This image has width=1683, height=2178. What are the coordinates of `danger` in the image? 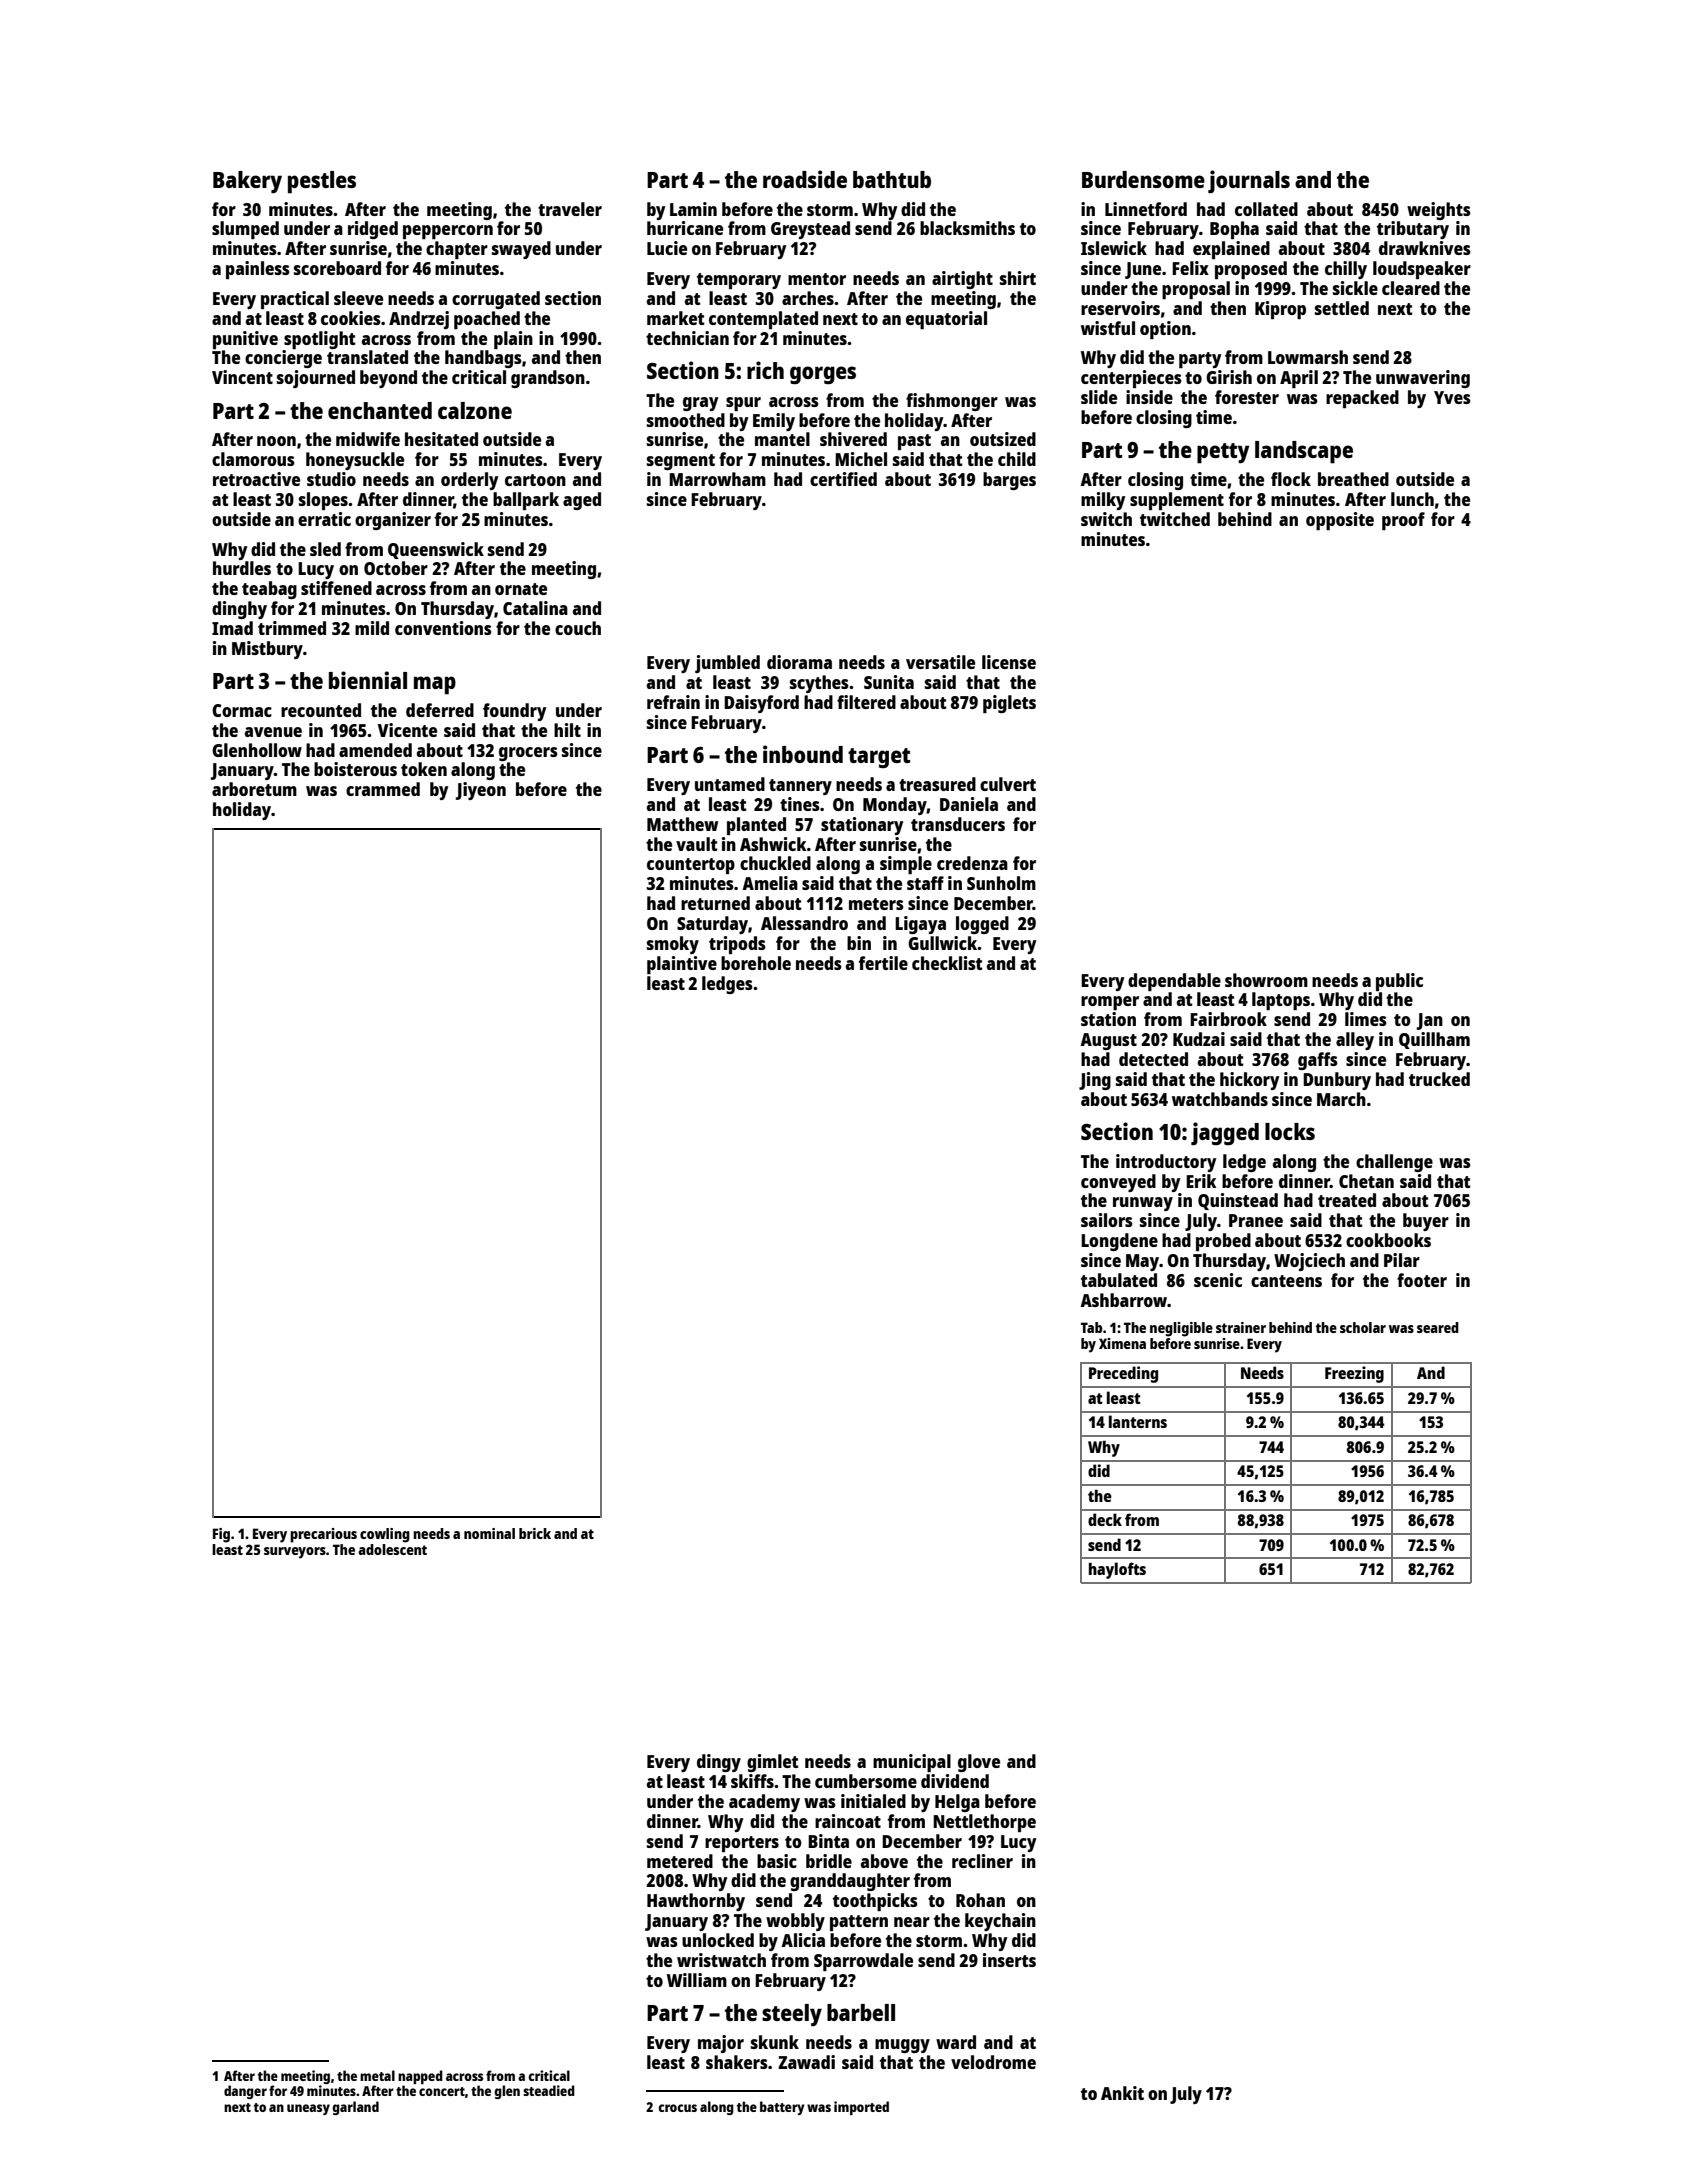 It's located at (245, 2092).
